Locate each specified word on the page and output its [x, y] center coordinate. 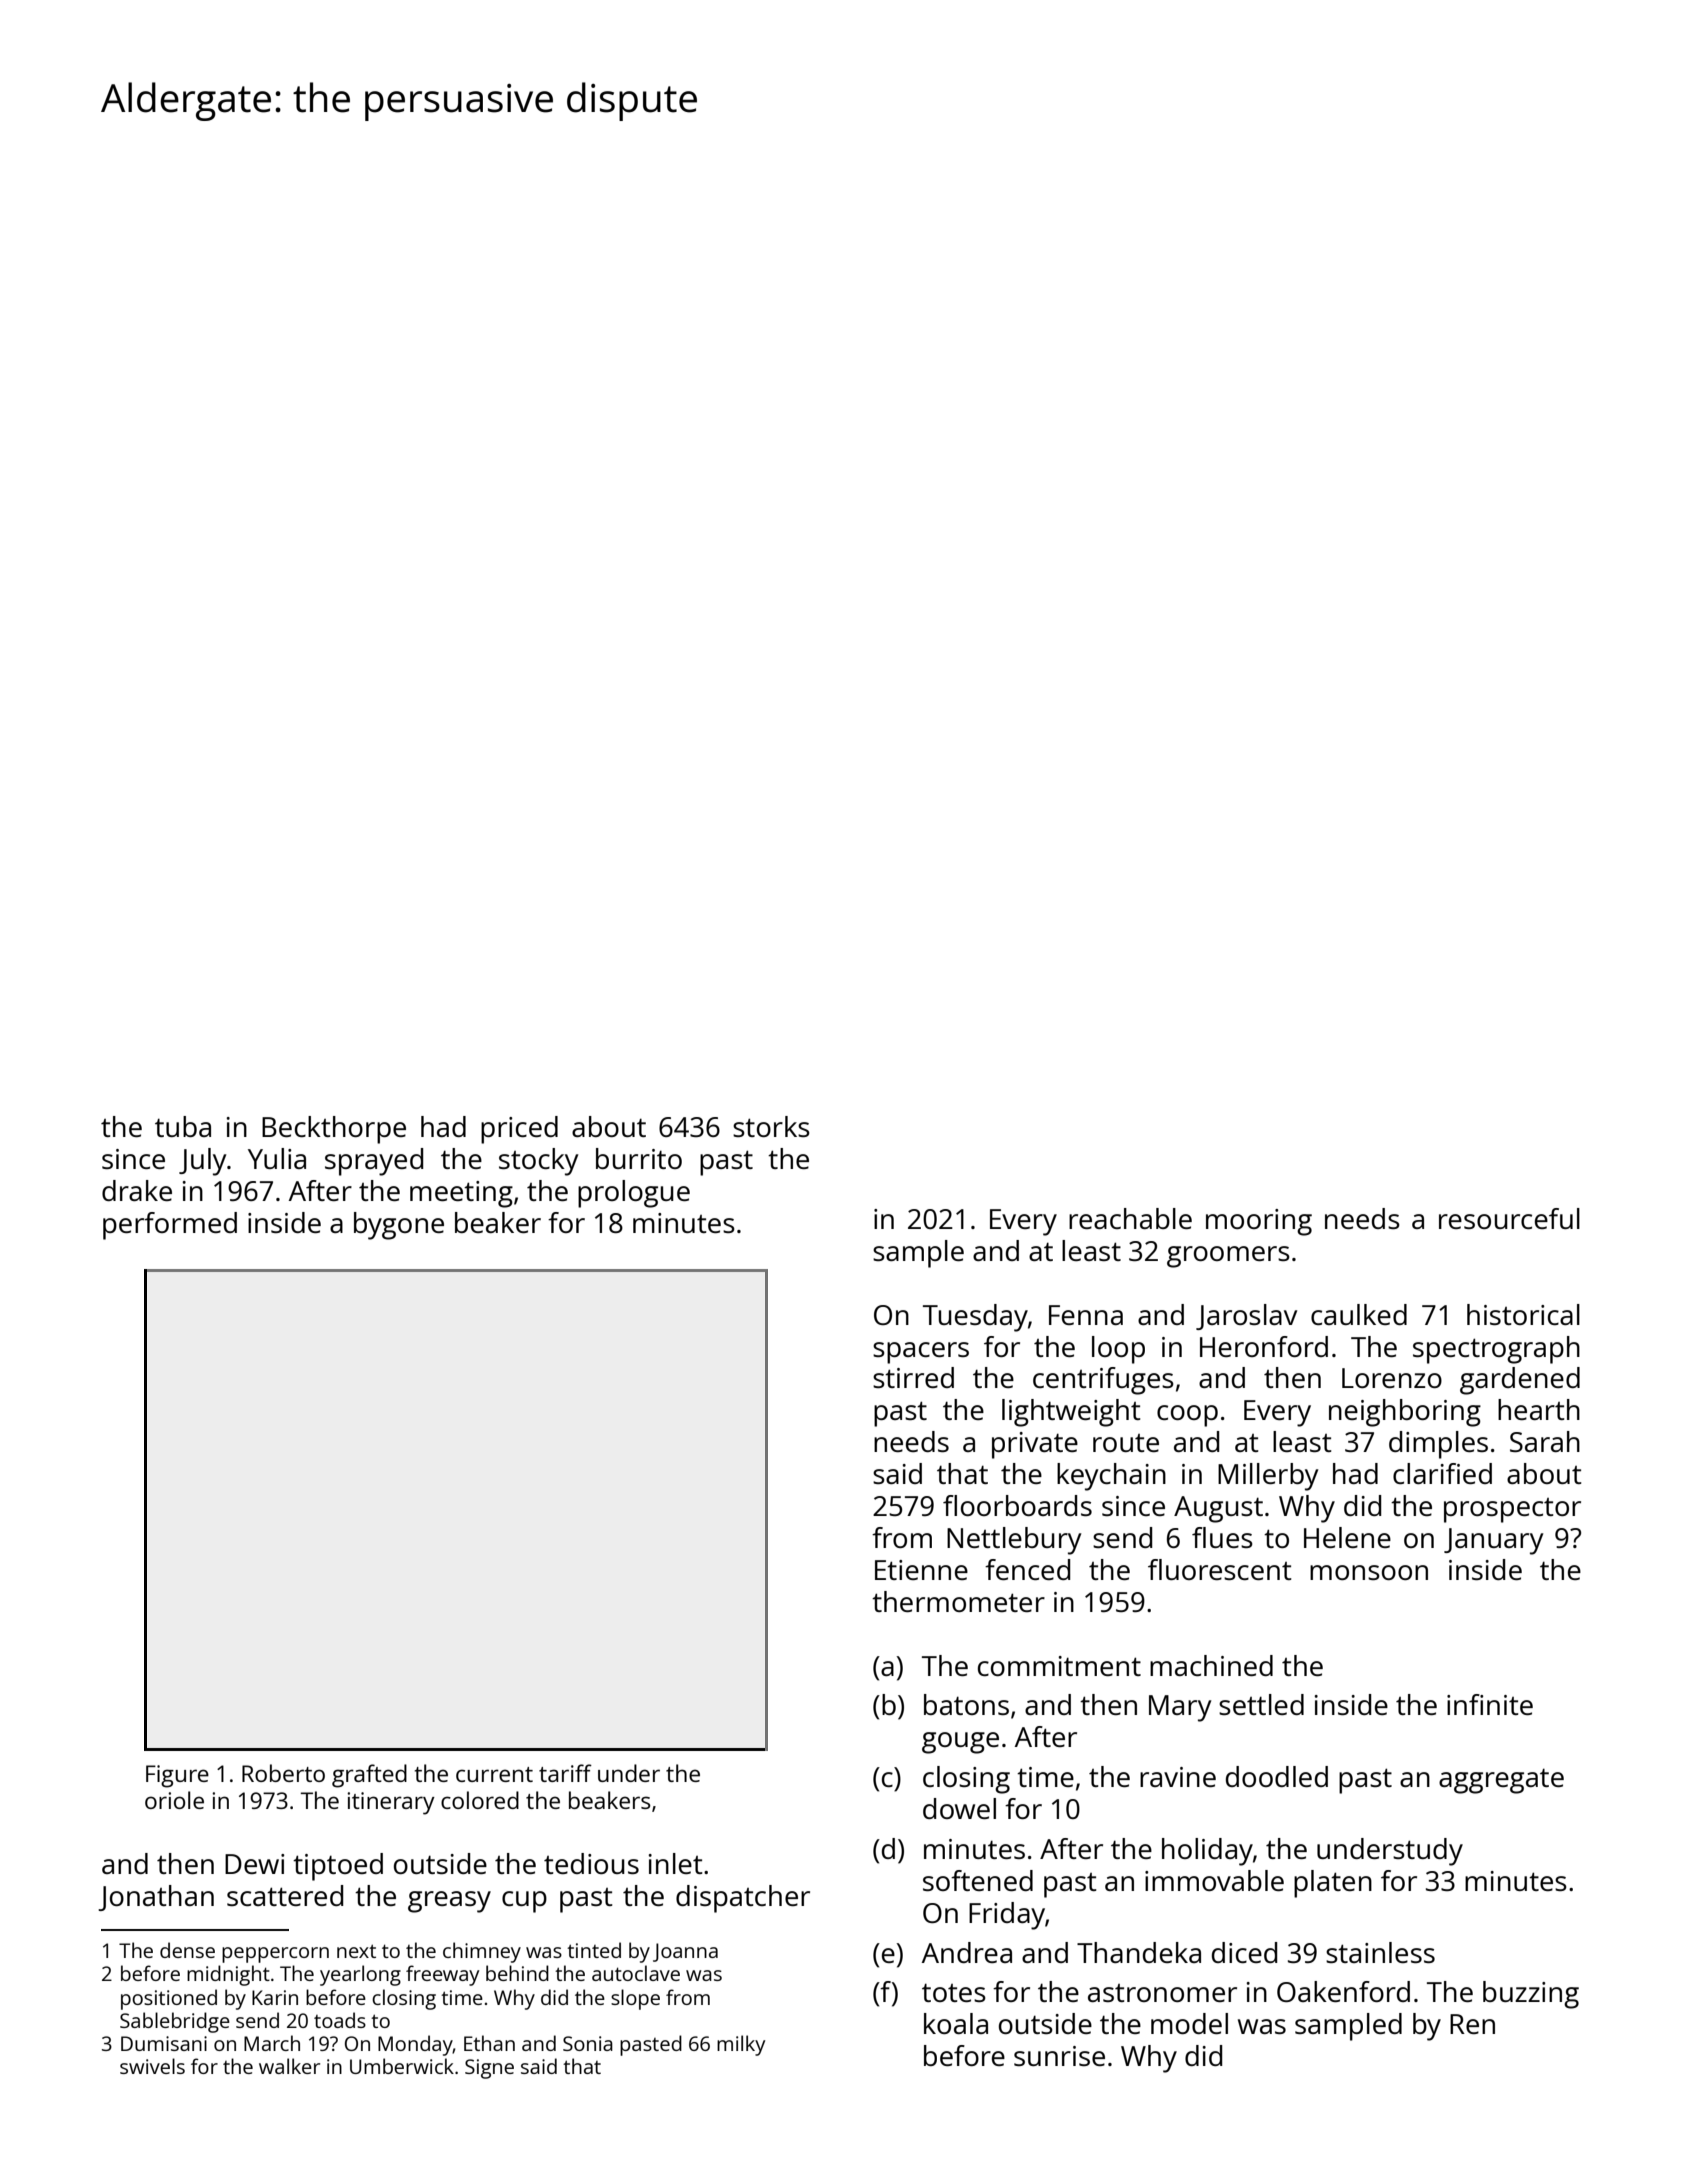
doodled [1277, 1776]
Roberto [283, 1773]
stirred [913, 1377]
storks [771, 1126]
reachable [1130, 1218]
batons [966, 1704]
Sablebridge [175, 2022]
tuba [183, 1126]
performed [170, 1226]
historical [1523, 1314]
